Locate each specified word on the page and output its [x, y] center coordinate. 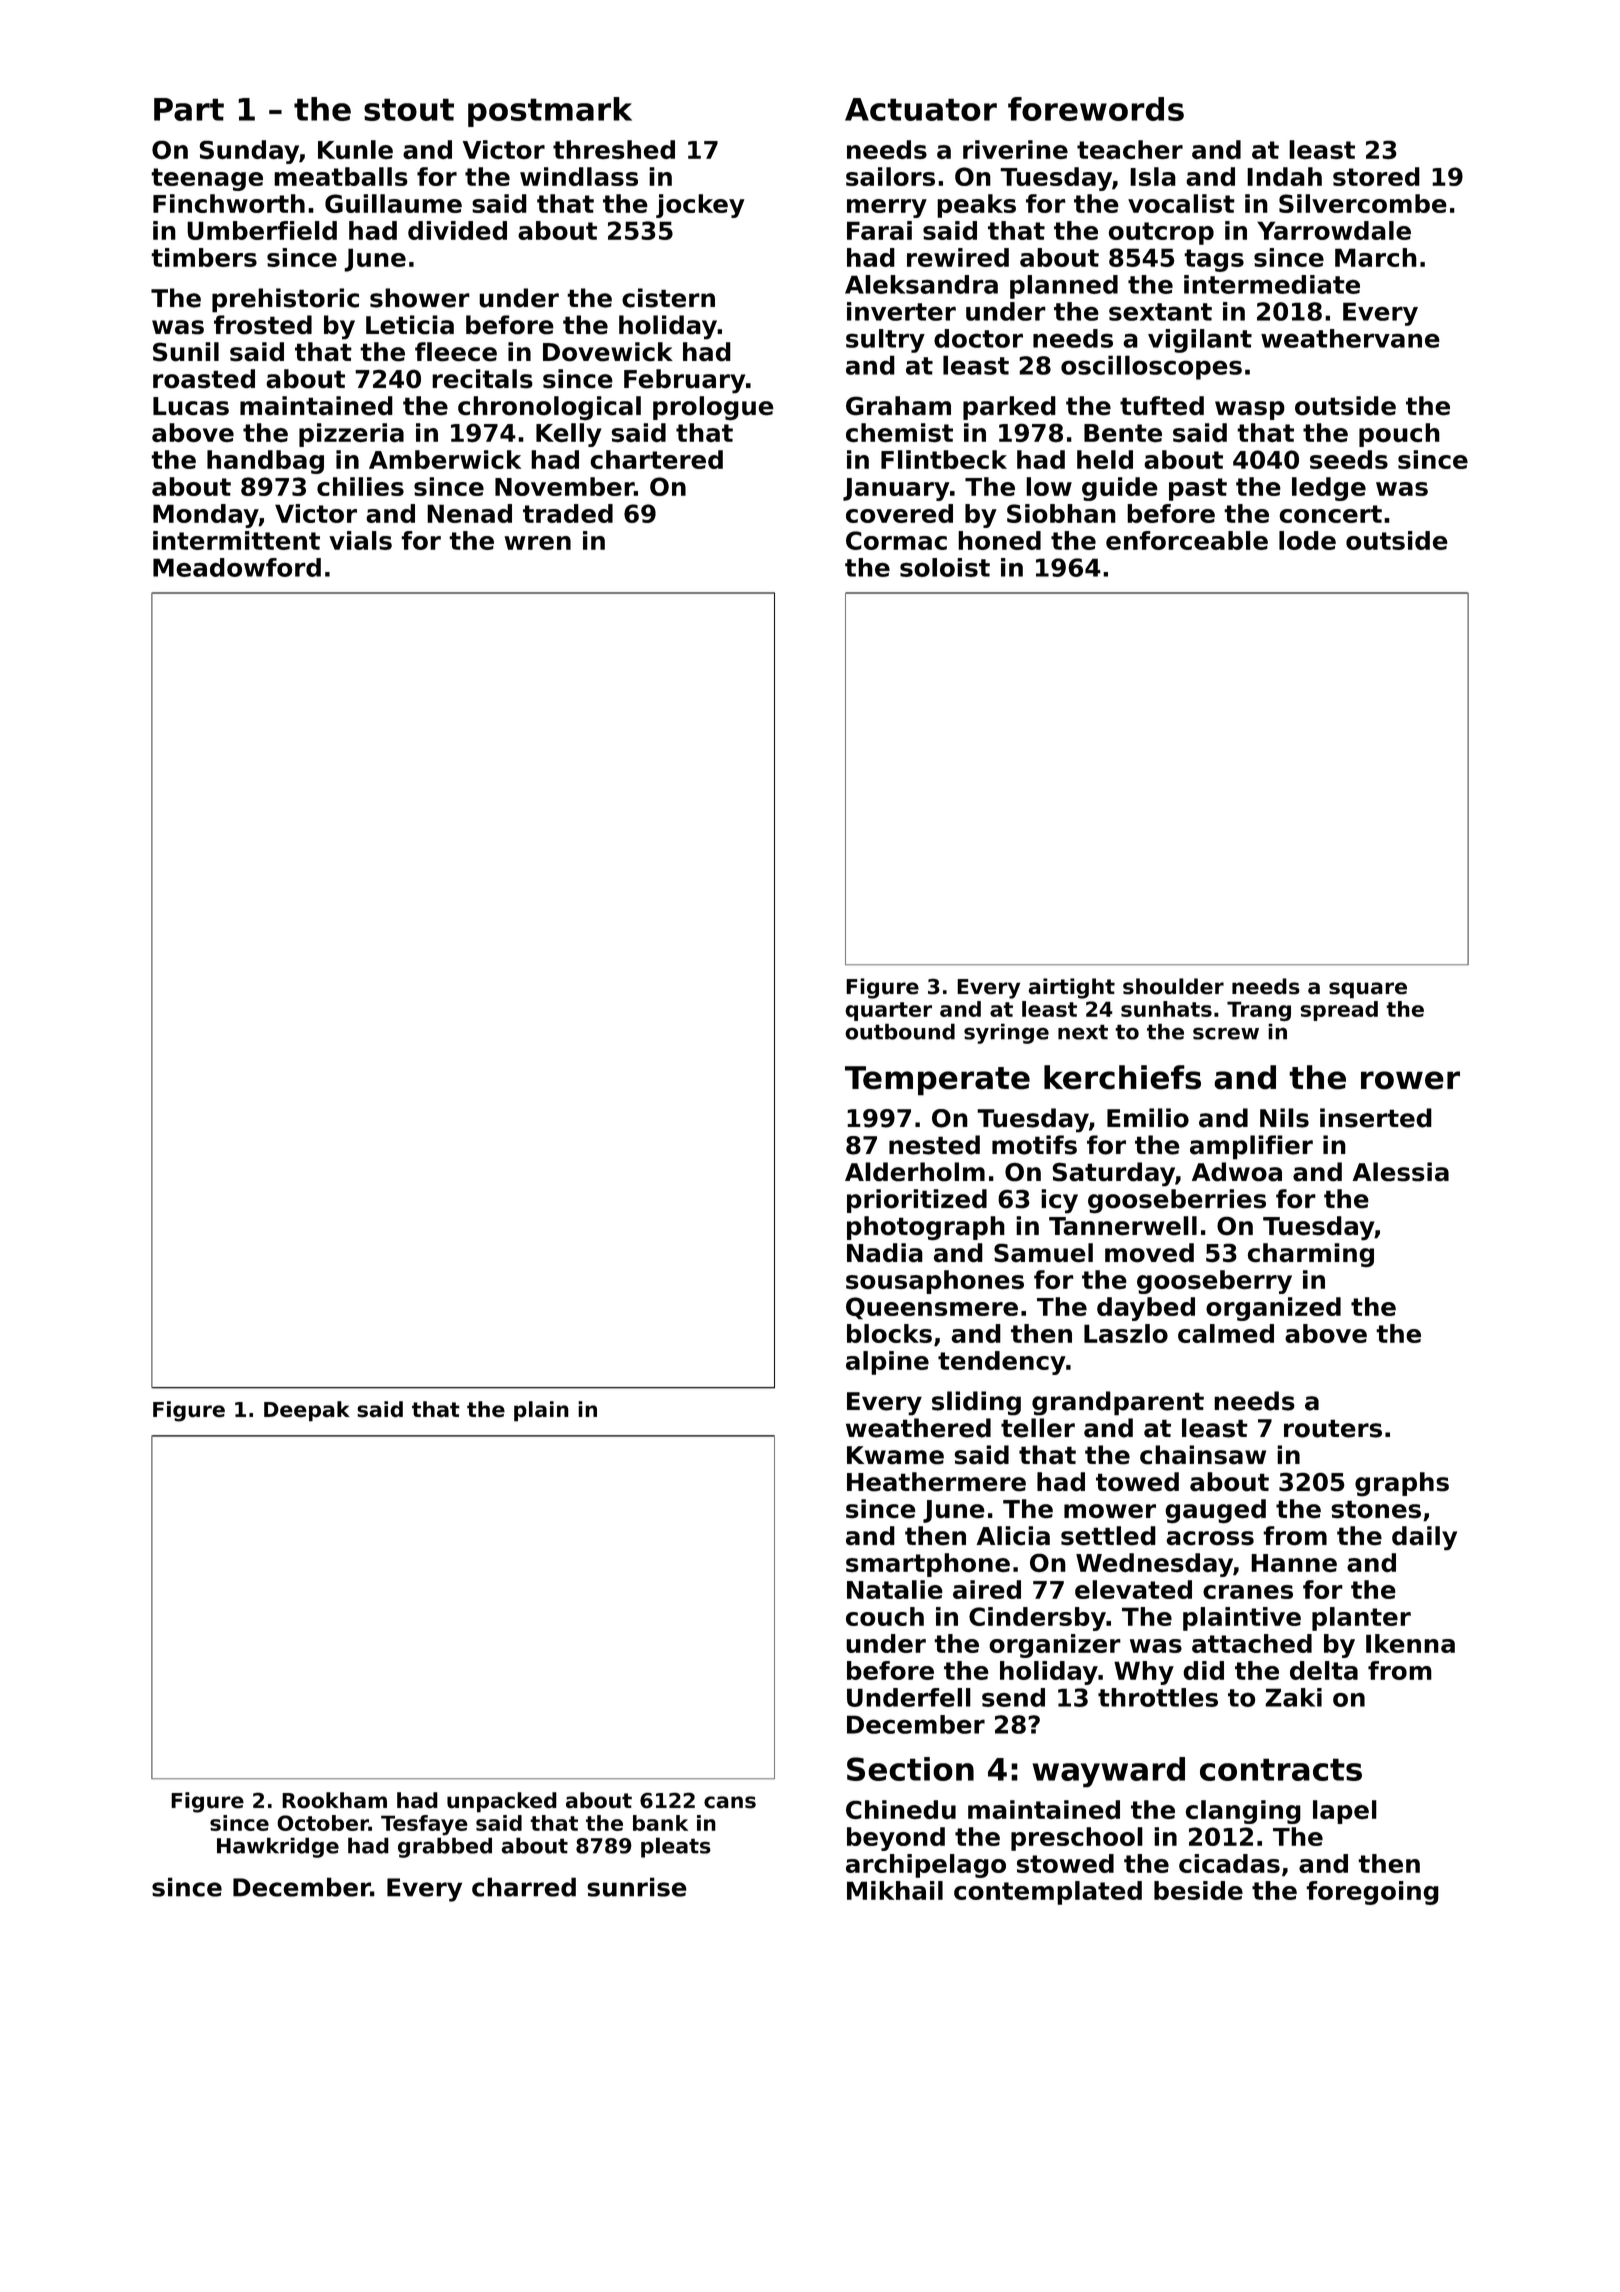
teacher [1130, 150]
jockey [700, 206]
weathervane [1350, 338]
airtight [1071, 988]
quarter [888, 1011]
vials [360, 540]
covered [899, 513]
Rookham [334, 1800]
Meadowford [237, 567]
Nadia [885, 1253]
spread [1339, 1011]
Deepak [307, 1411]
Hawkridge [278, 1847]
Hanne [1294, 1563]
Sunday [249, 152]
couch [885, 1616]
